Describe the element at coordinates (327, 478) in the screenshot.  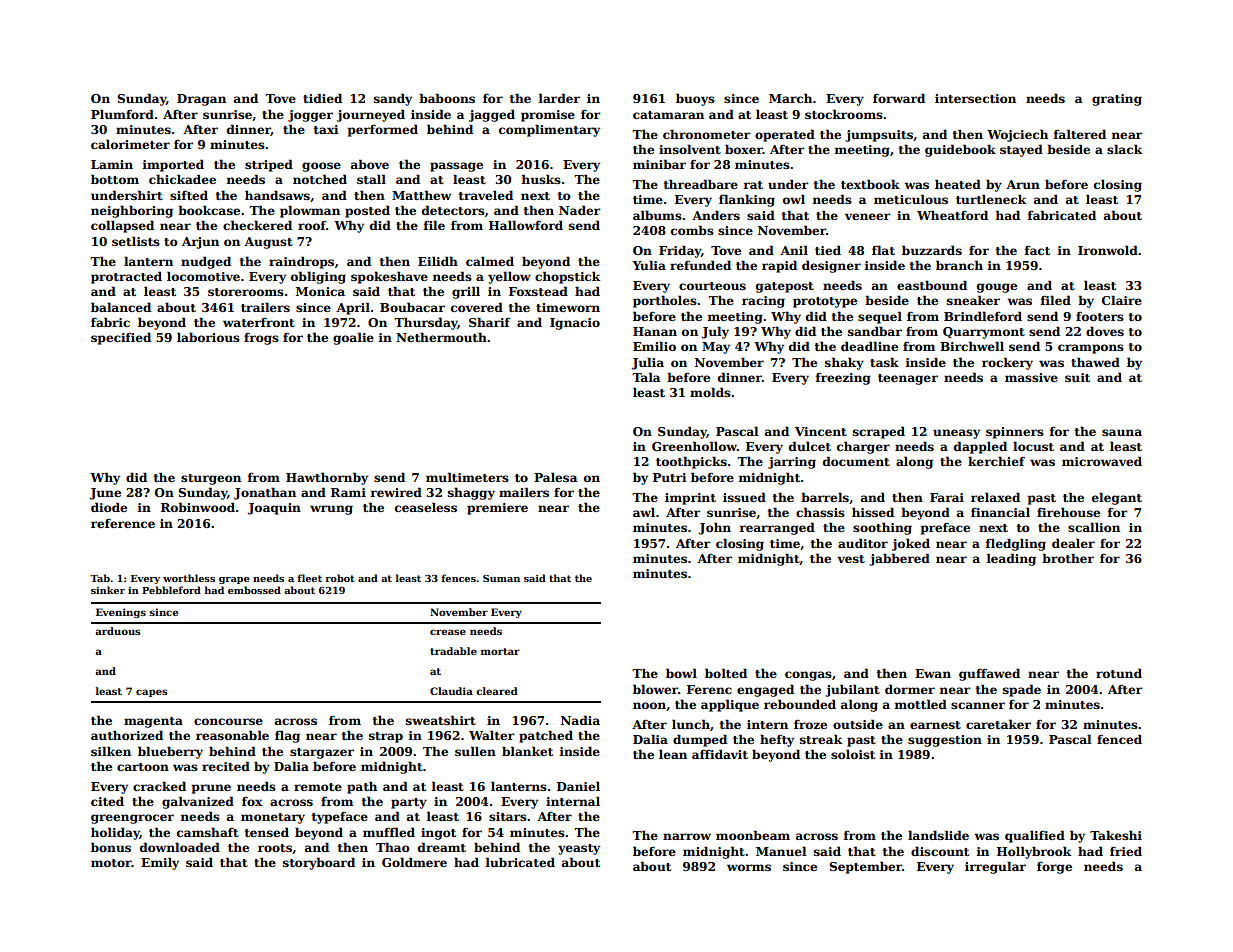
I see `Hawthornby` at that location.
